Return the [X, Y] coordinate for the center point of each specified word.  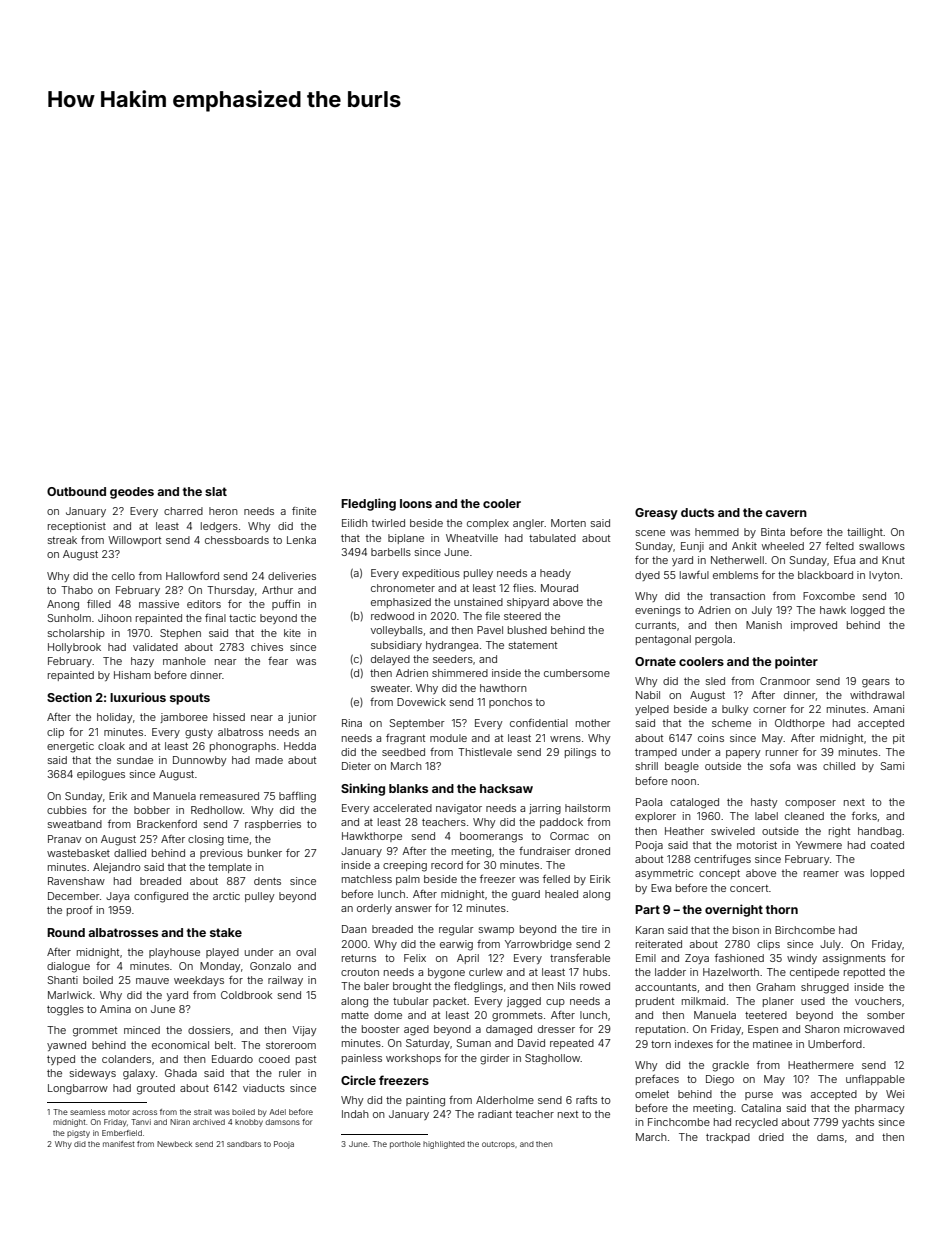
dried [771, 1137]
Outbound [76, 491]
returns [359, 958]
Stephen [180, 634]
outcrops [498, 1145]
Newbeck [174, 1144]
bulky [735, 710]
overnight [734, 910]
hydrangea [452, 646]
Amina [115, 1009]
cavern [786, 513]
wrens [565, 739]
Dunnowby [200, 761]
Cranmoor [785, 681]
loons [416, 503]
